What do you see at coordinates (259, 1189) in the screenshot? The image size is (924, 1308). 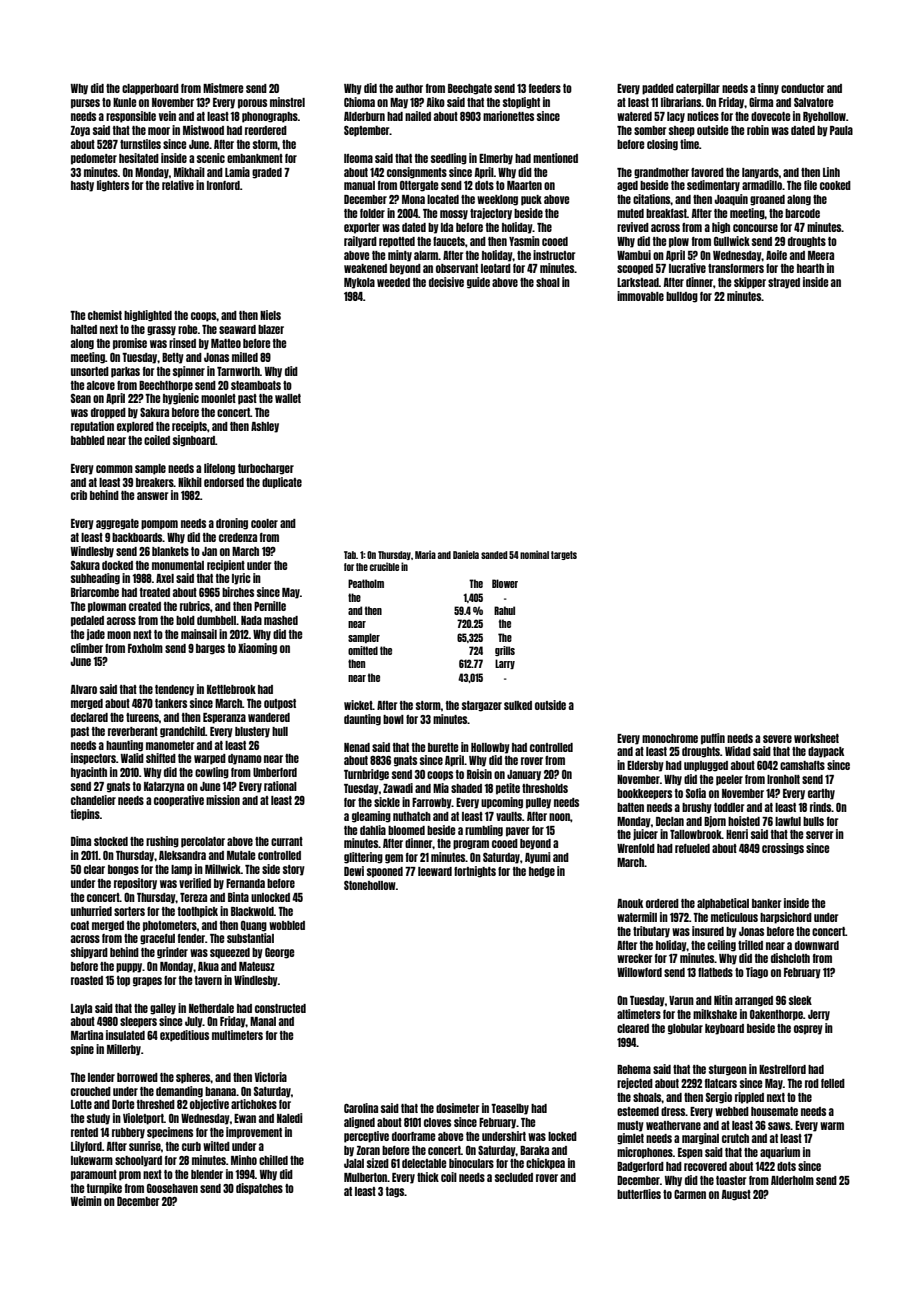 I see `dispatches` at bounding box center [259, 1189].
